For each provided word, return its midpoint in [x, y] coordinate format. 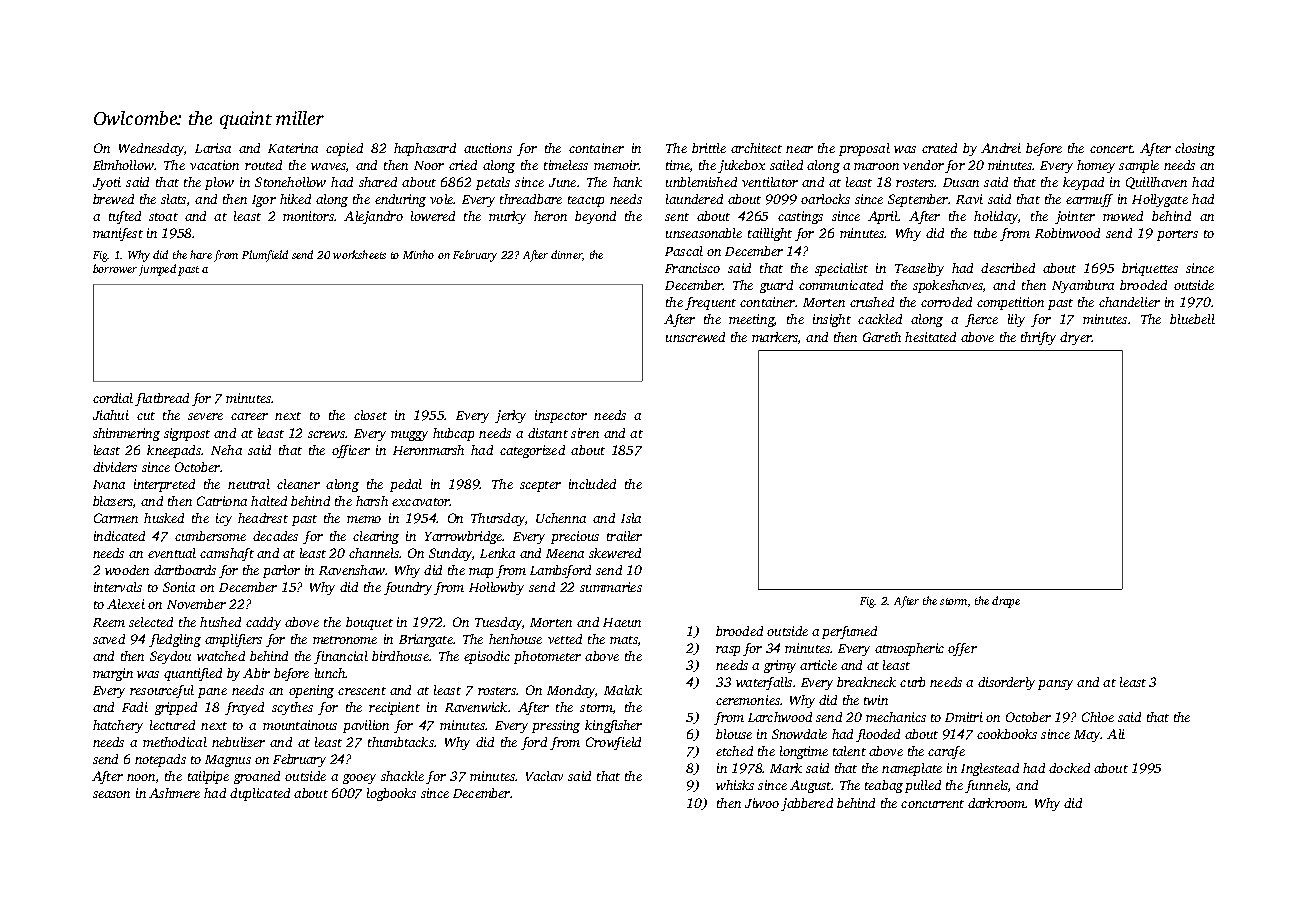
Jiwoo [762, 803]
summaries [611, 587]
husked [164, 518]
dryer [1076, 338]
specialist [841, 269]
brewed [113, 199]
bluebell [1192, 319]
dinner [567, 255]
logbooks [391, 794]
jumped [157, 270]
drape [1006, 602]
